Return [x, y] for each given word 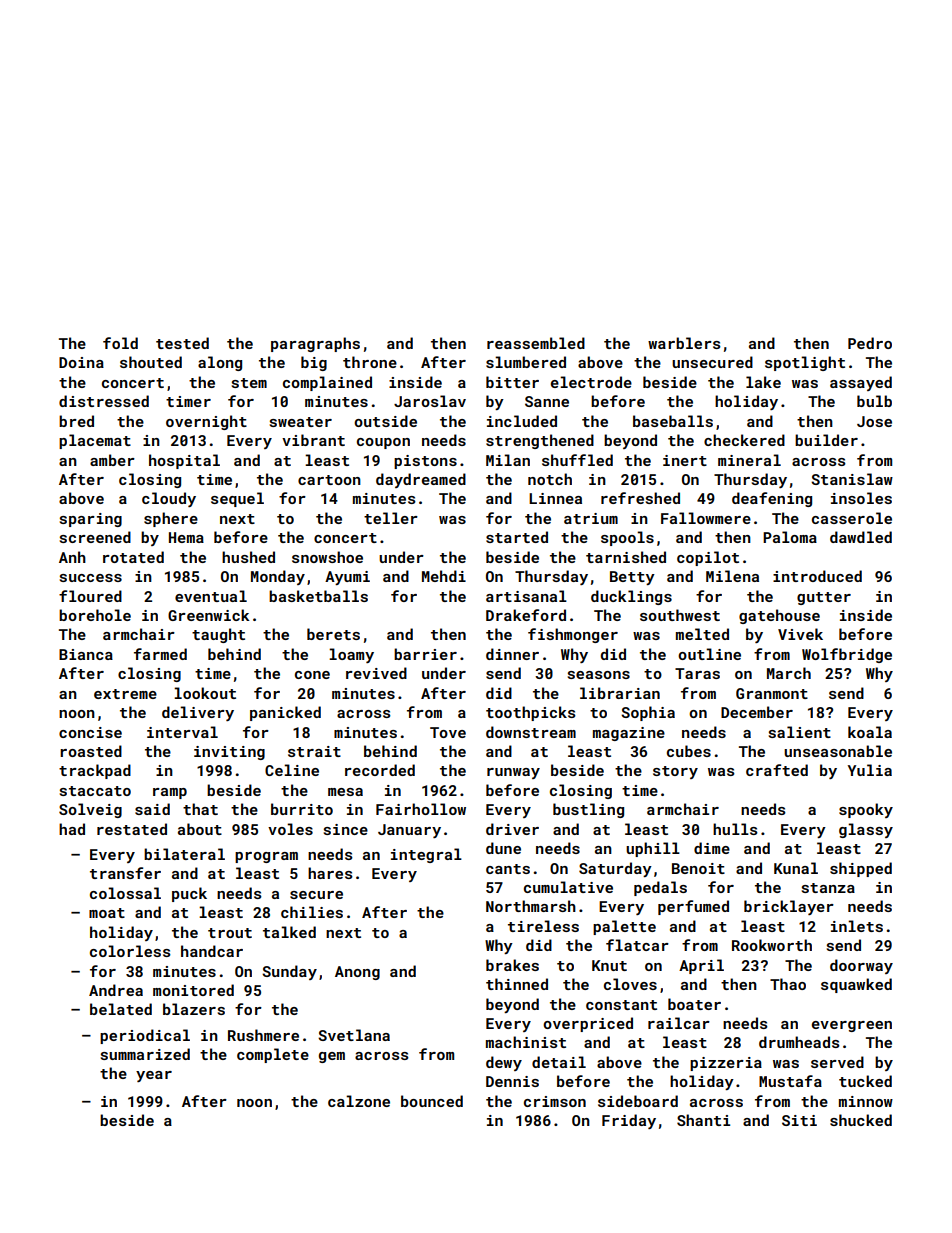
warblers [684, 343]
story [675, 772]
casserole [852, 518]
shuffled [577, 460]
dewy [504, 1063]
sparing [91, 520]
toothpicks [531, 713]
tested [182, 343]
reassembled [536, 343]
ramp [170, 793]
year [154, 1076]
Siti [799, 1120]
